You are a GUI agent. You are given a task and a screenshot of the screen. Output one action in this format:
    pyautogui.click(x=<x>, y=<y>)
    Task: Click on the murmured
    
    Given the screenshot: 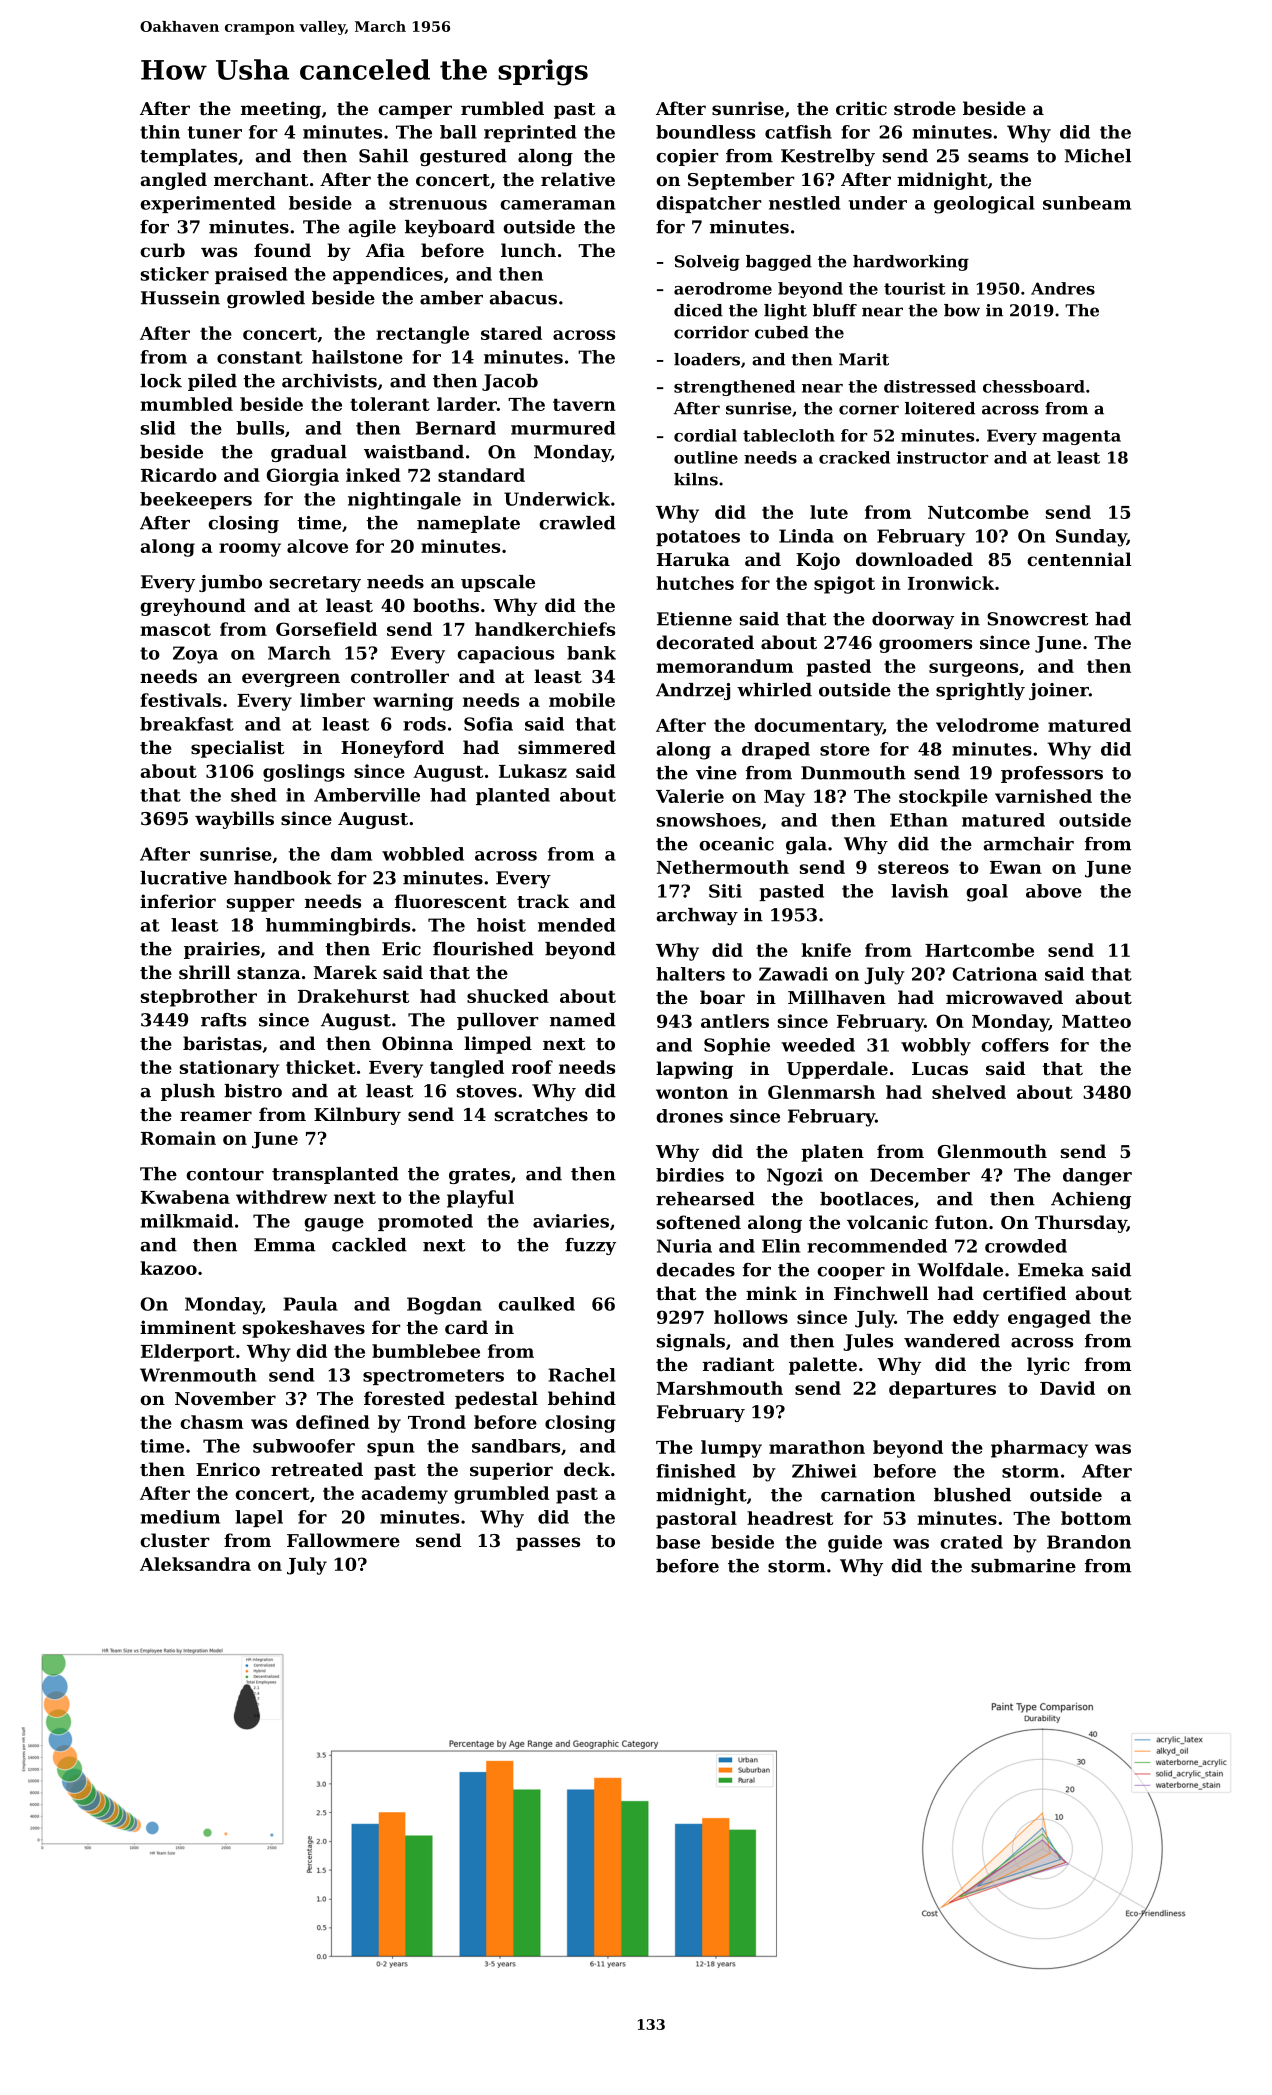 What is the action you would take?
    pyautogui.click(x=563, y=428)
